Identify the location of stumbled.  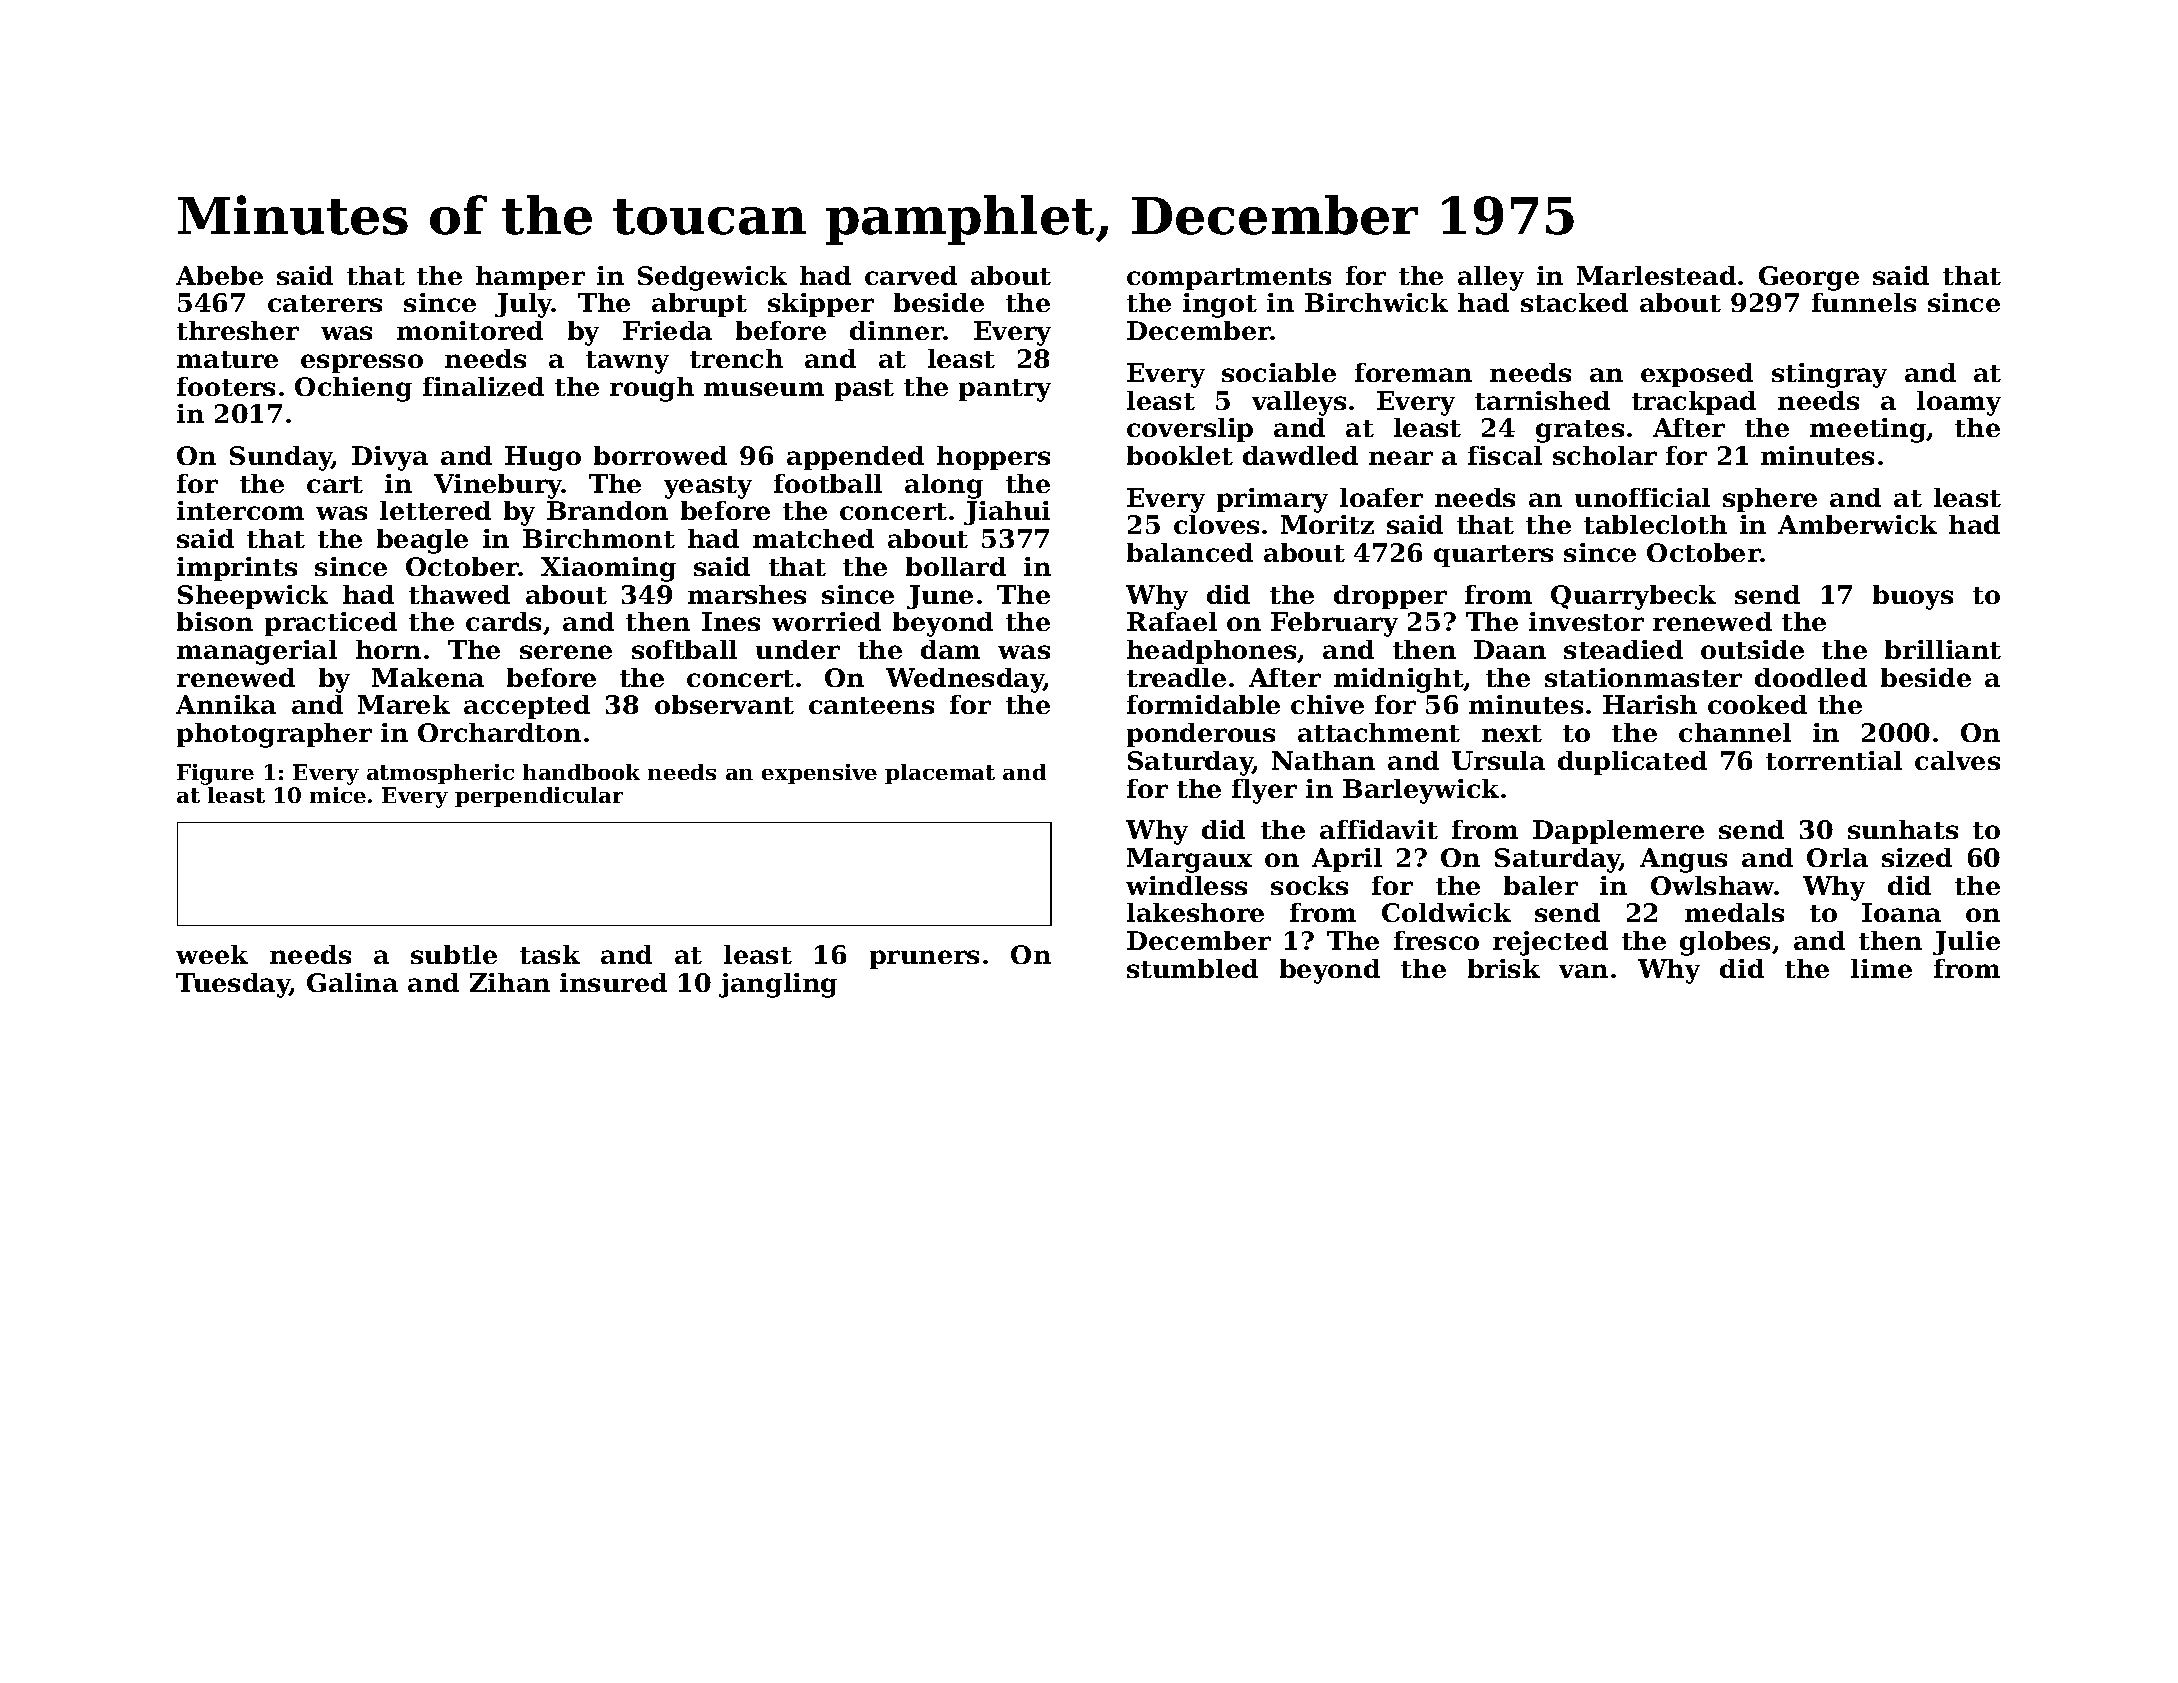
(1192, 968).
